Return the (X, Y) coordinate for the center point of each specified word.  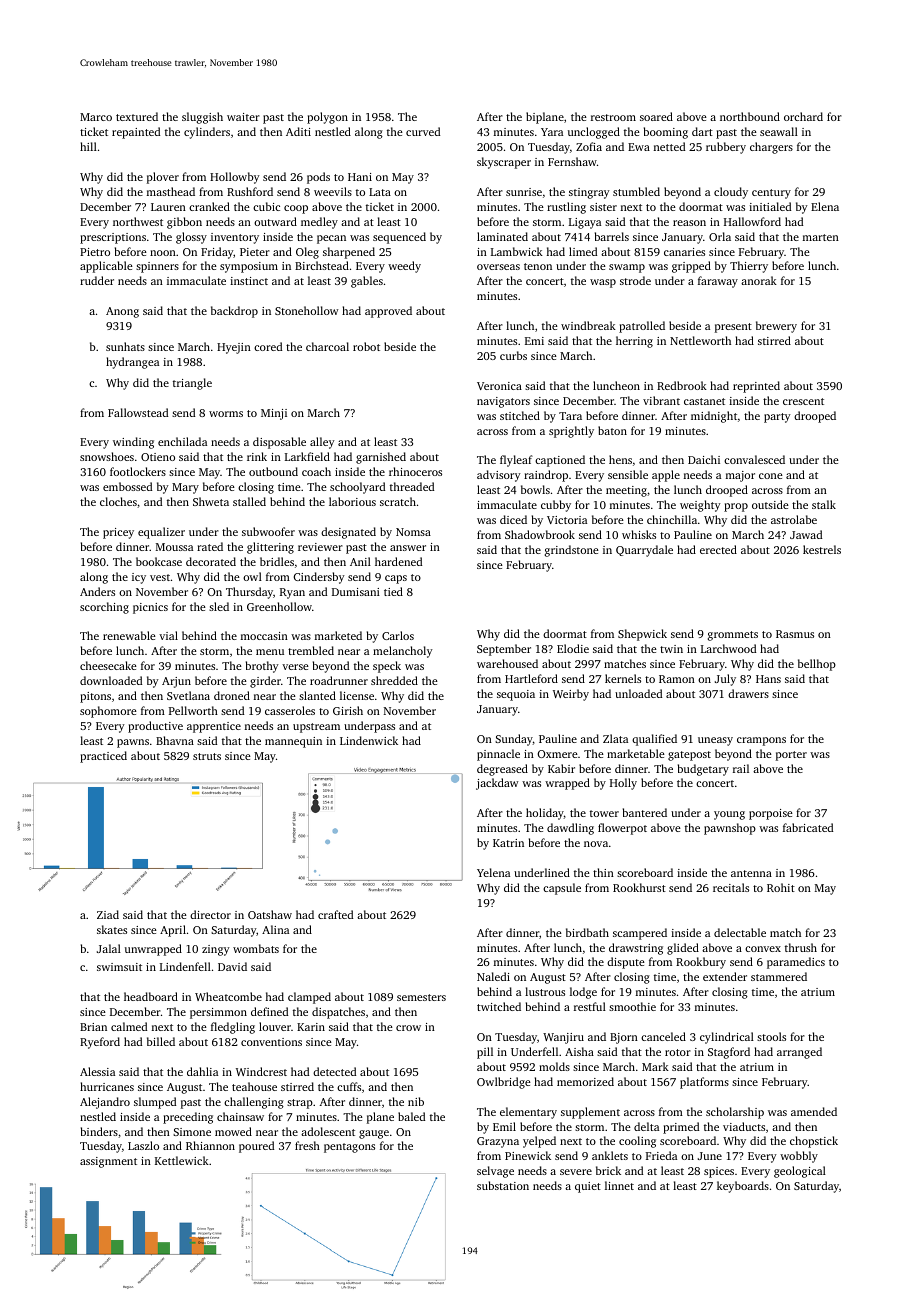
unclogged (594, 133)
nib (416, 1101)
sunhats (125, 346)
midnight (714, 417)
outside (770, 504)
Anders (97, 591)
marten (821, 237)
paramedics (796, 963)
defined (269, 1011)
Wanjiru (563, 1038)
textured (137, 116)
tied (393, 591)
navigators (503, 402)
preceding (188, 1118)
